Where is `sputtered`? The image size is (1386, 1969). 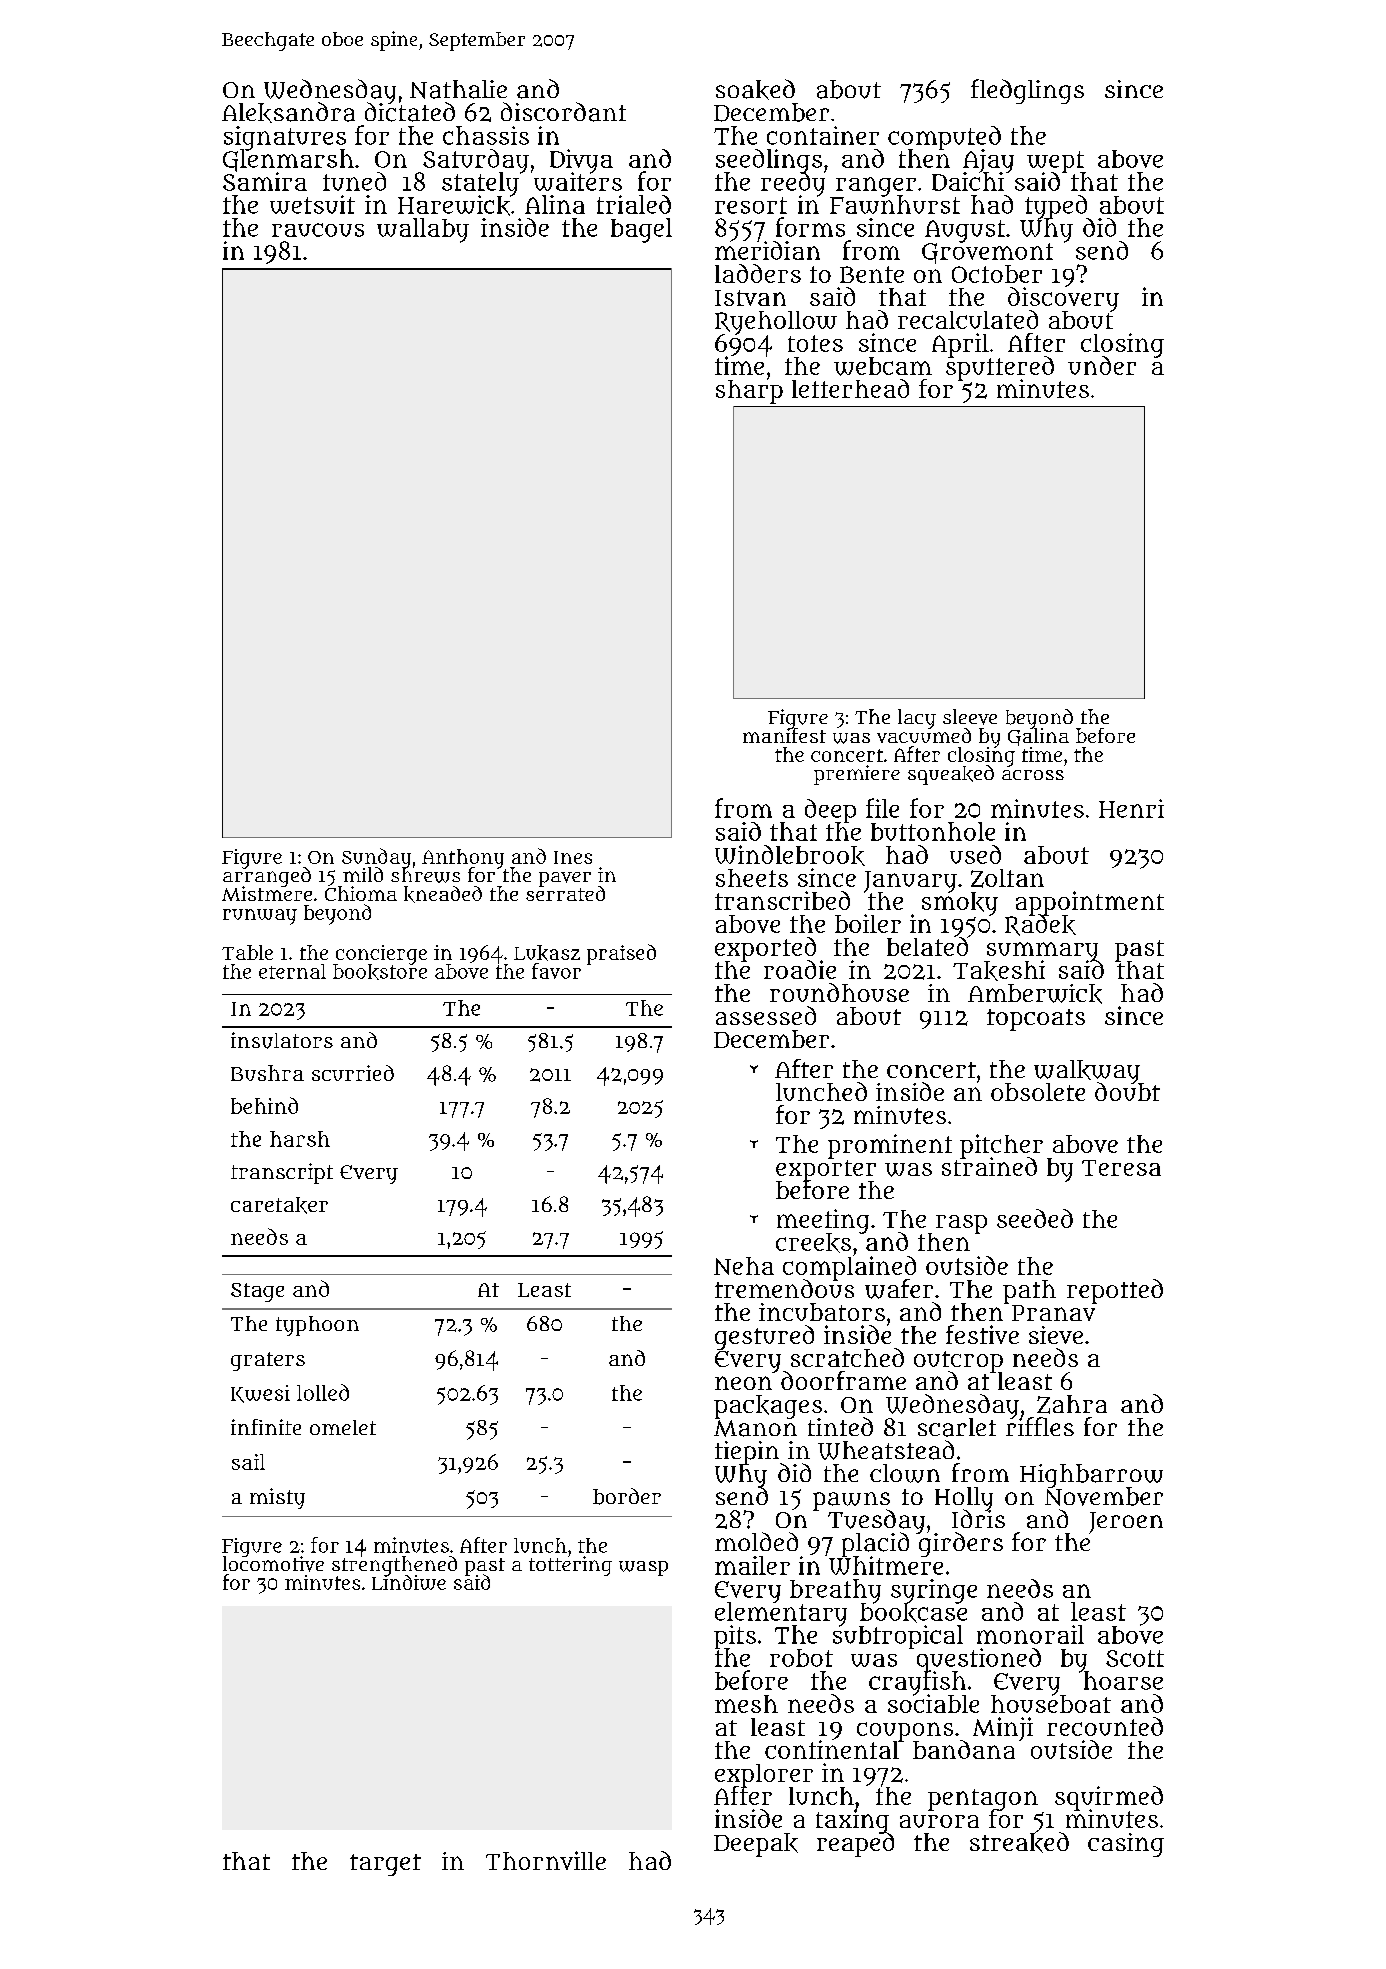 sputtered is located at coordinates (1000, 368).
